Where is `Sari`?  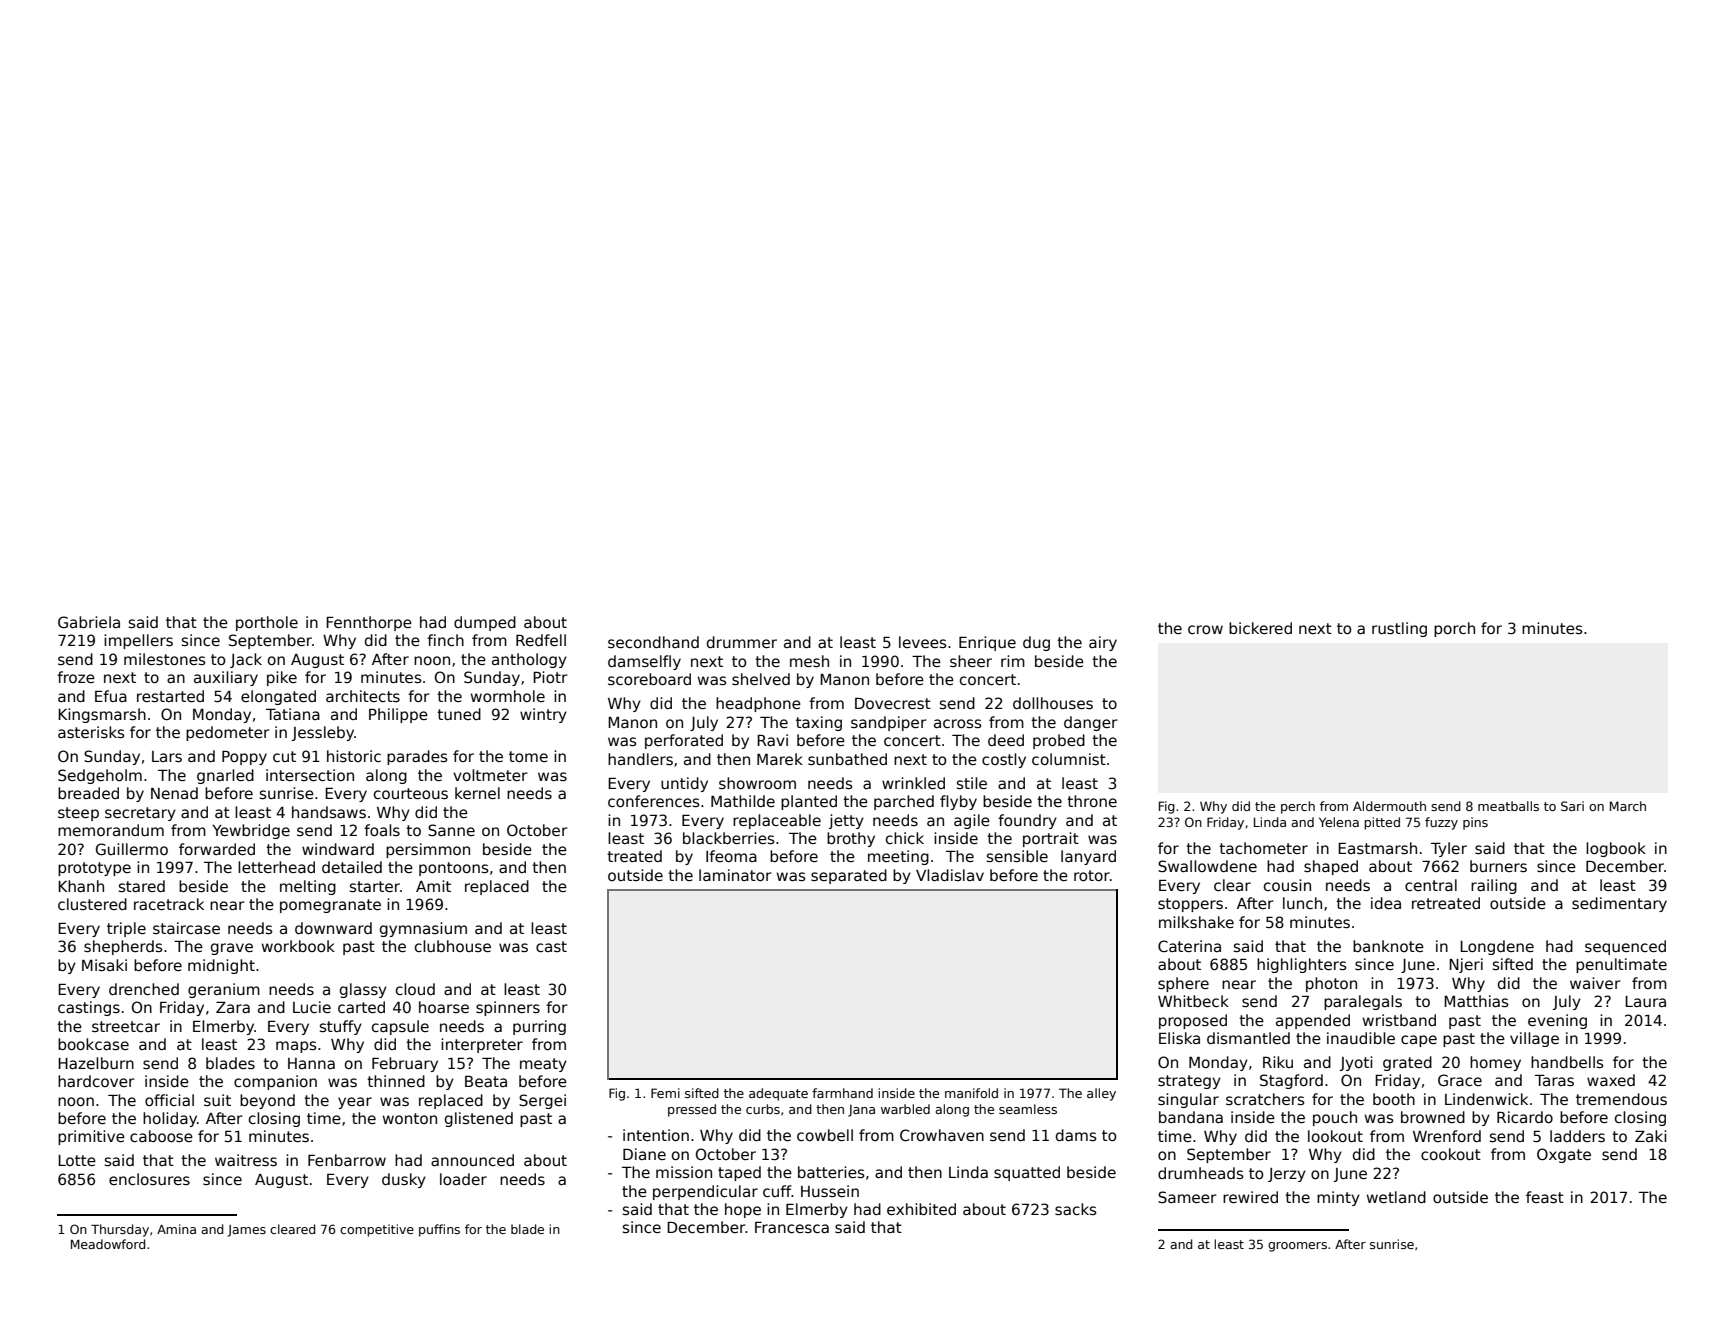
Sari is located at coordinates (1572, 806).
